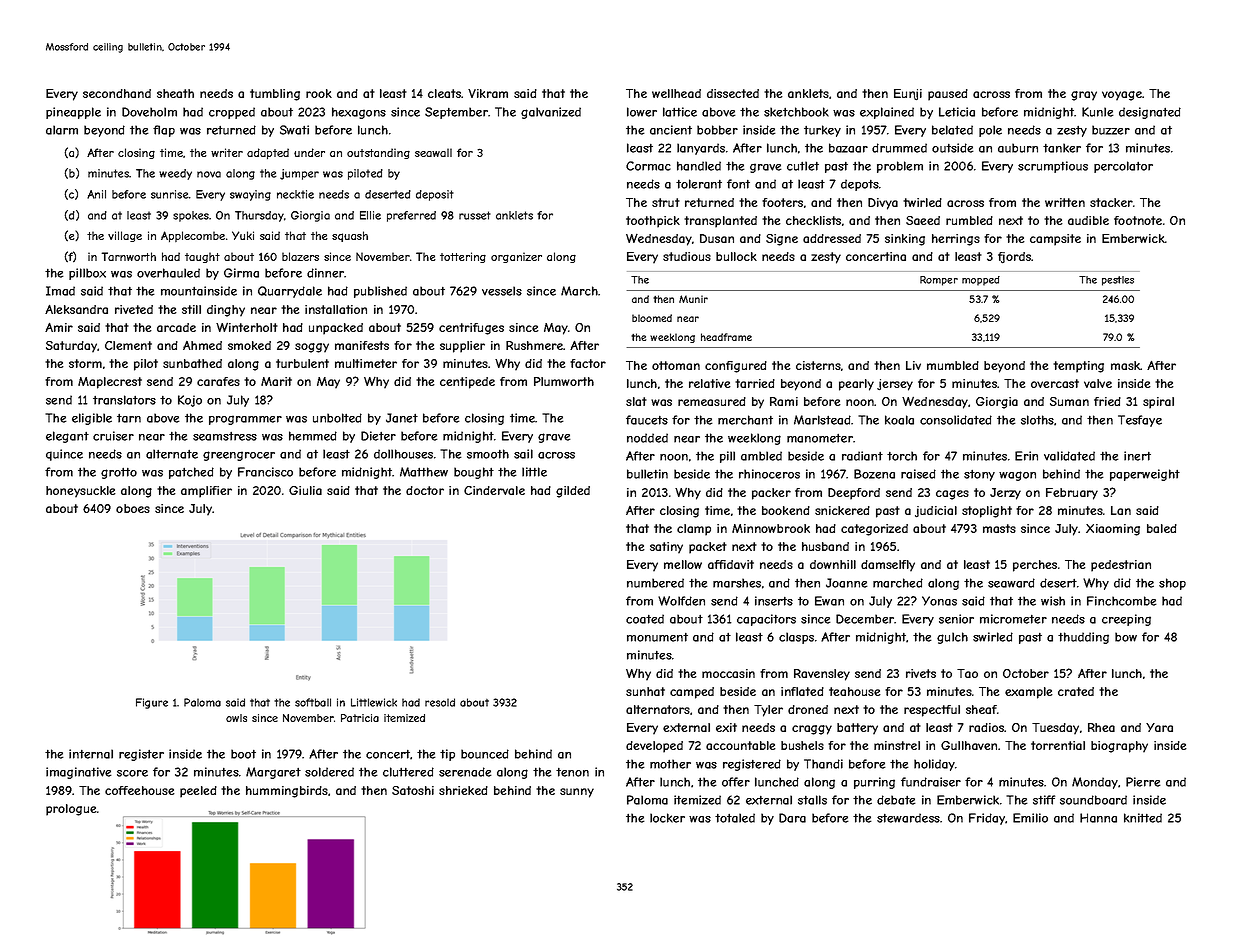 The width and height of the page is (1233, 952). What do you see at coordinates (564, 381) in the page?
I see `Plumworth` at bounding box center [564, 381].
